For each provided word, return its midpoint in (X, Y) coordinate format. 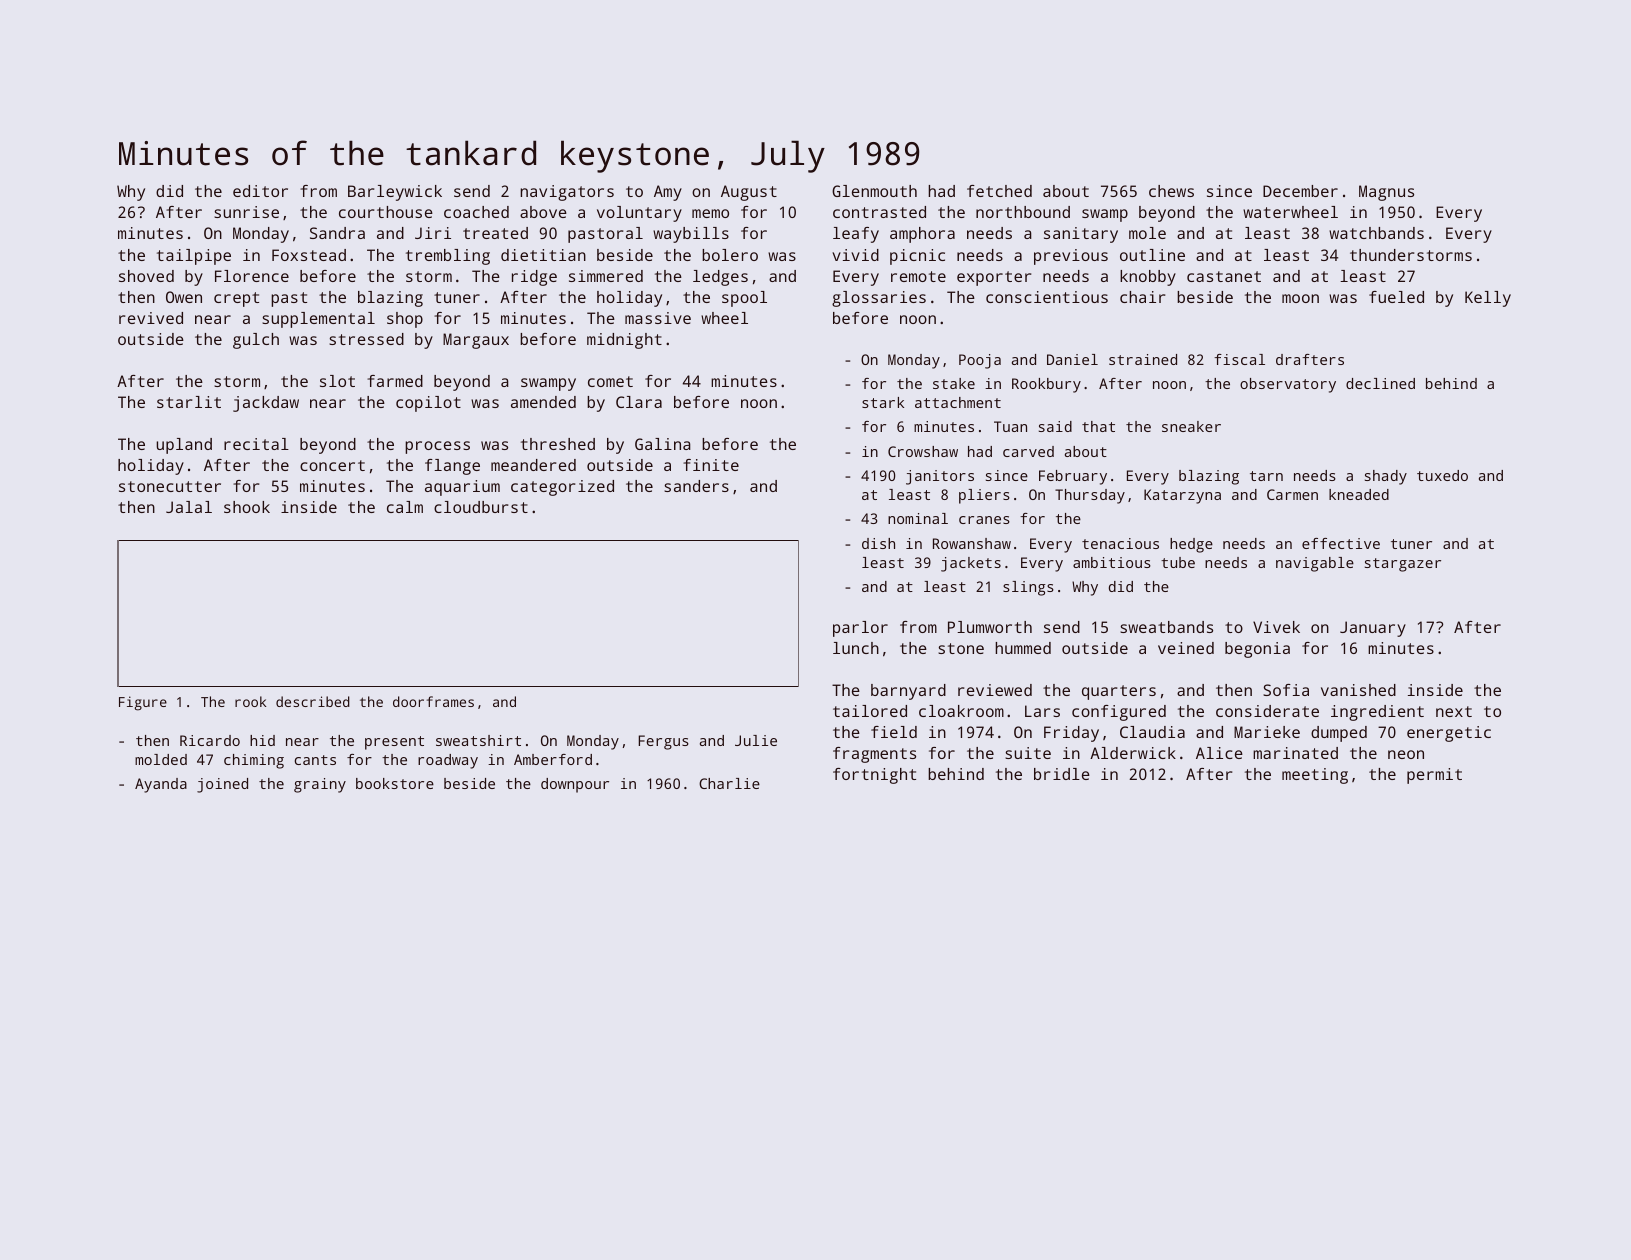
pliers (984, 496)
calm (405, 507)
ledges (720, 278)
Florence (252, 276)
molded (161, 759)
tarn (1266, 476)
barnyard (908, 692)
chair (1142, 297)
